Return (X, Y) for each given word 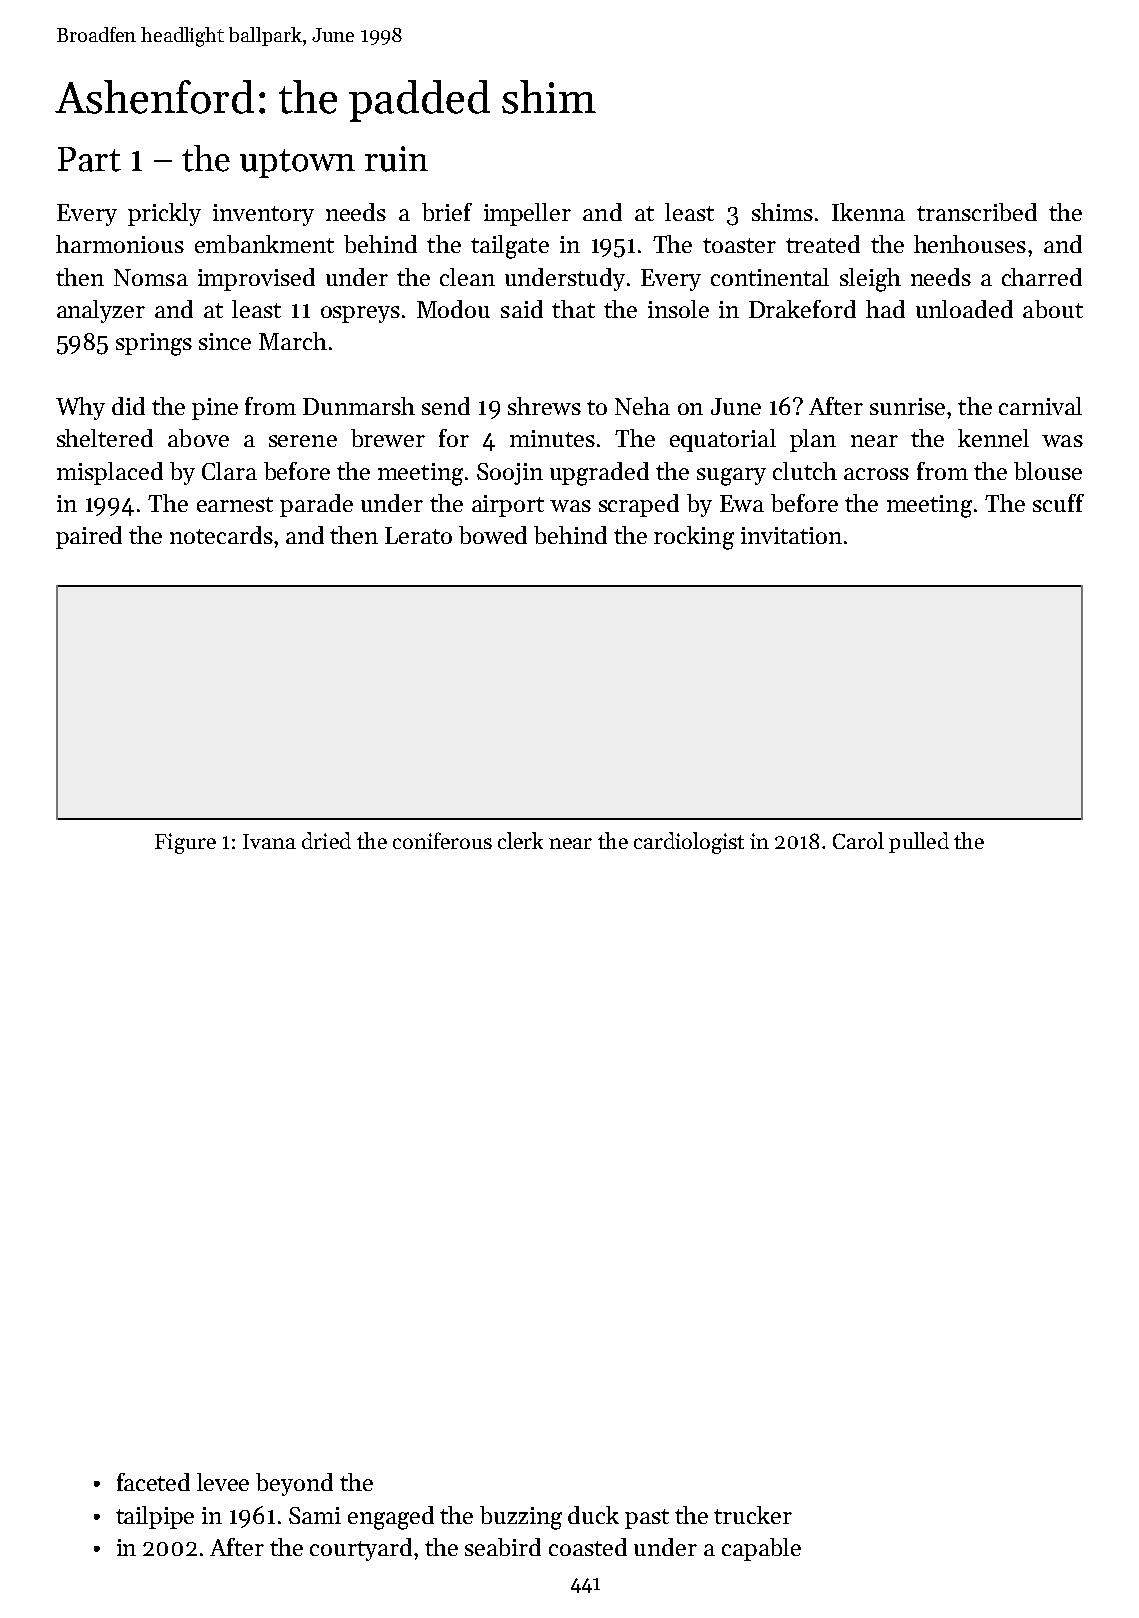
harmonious (120, 244)
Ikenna (868, 212)
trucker (753, 1515)
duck (593, 1515)
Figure (185, 843)
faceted (153, 1482)
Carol (858, 840)
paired (89, 537)
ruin (396, 159)
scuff (1058, 503)
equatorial (723, 440)
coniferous (442, 840)
